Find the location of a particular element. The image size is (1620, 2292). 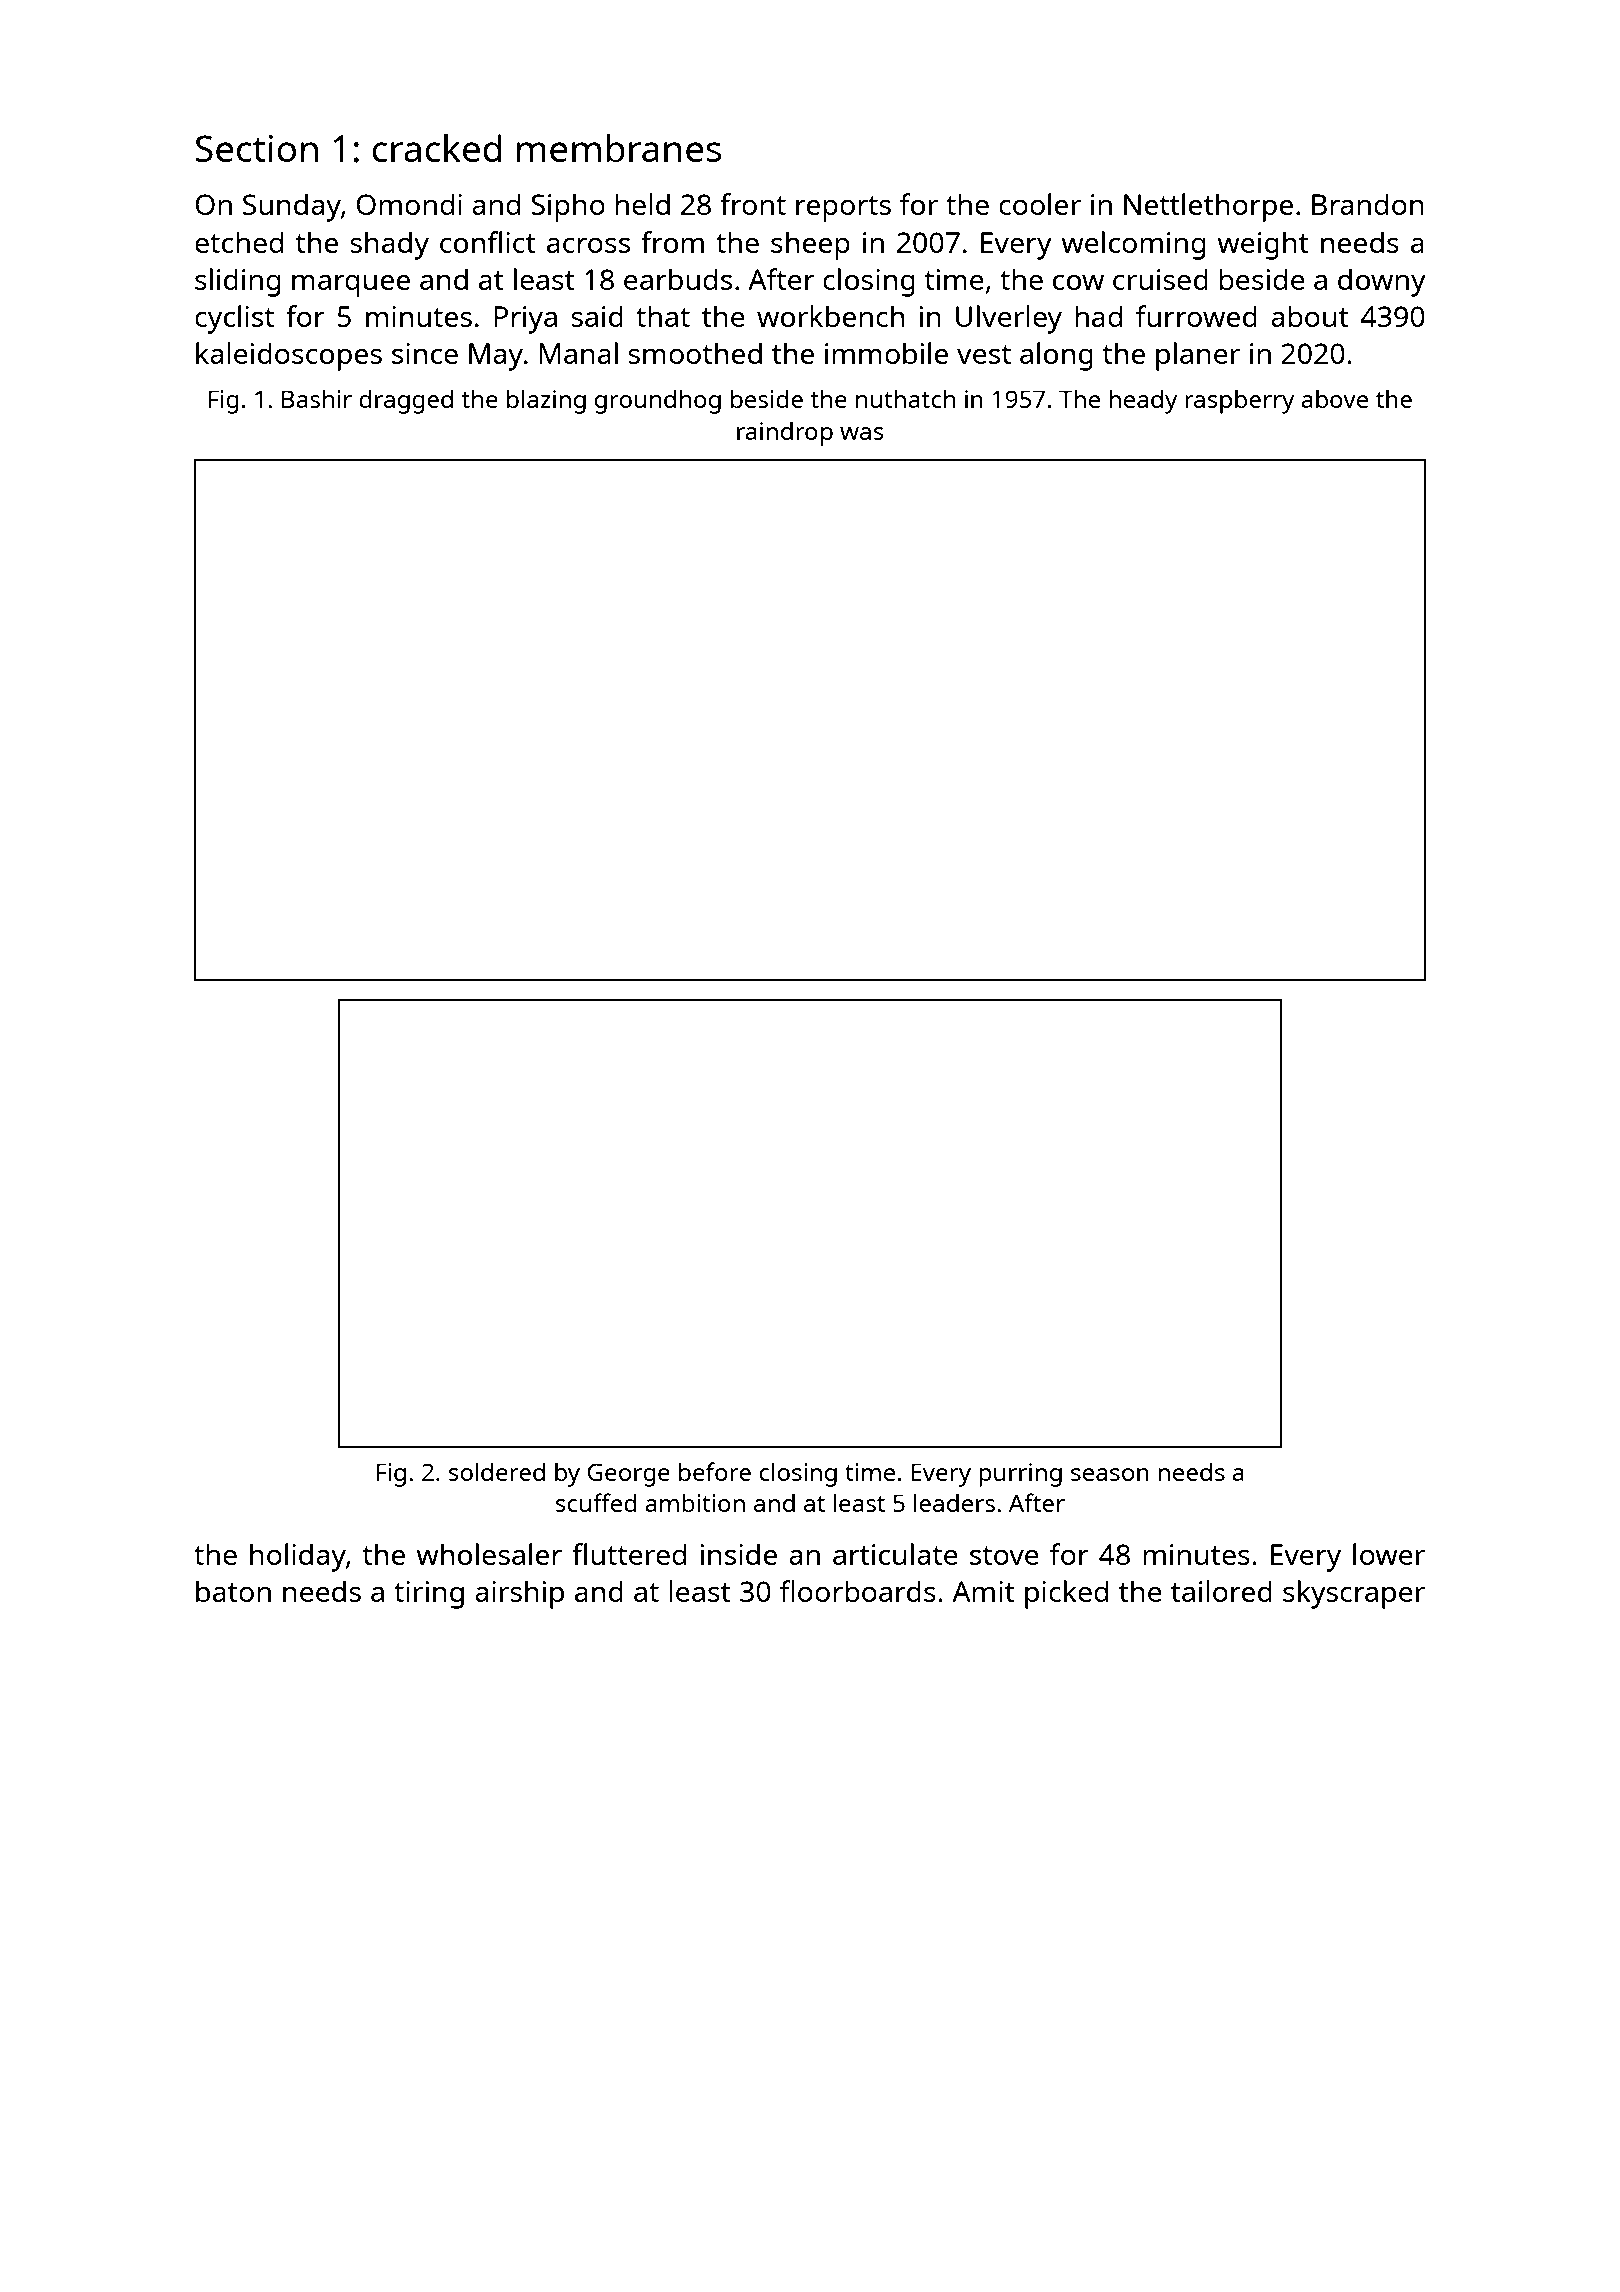

Bashir is located at coordinates (317, 399).
